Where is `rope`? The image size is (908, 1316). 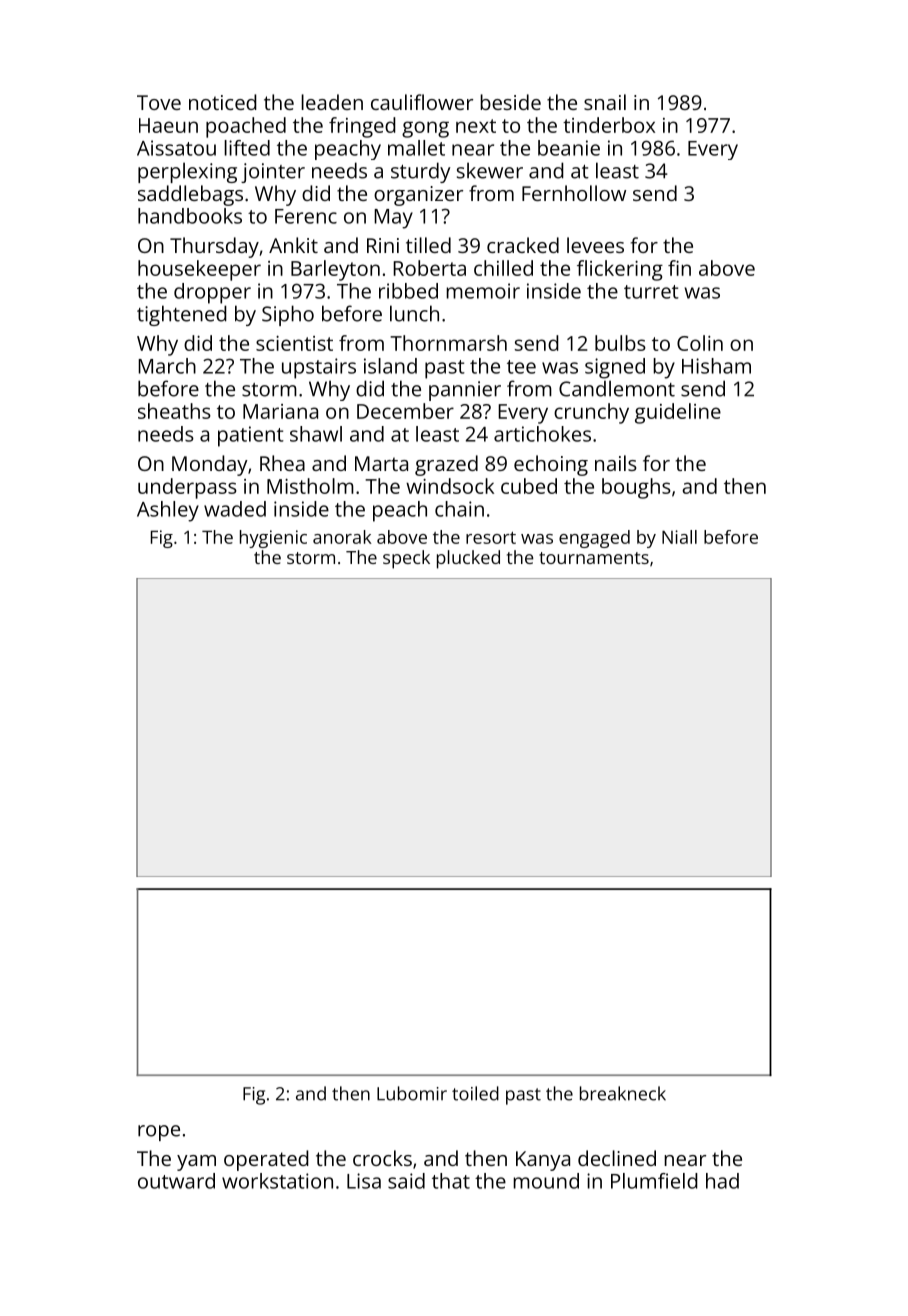
rope is located at coordinates (159, 1133).
